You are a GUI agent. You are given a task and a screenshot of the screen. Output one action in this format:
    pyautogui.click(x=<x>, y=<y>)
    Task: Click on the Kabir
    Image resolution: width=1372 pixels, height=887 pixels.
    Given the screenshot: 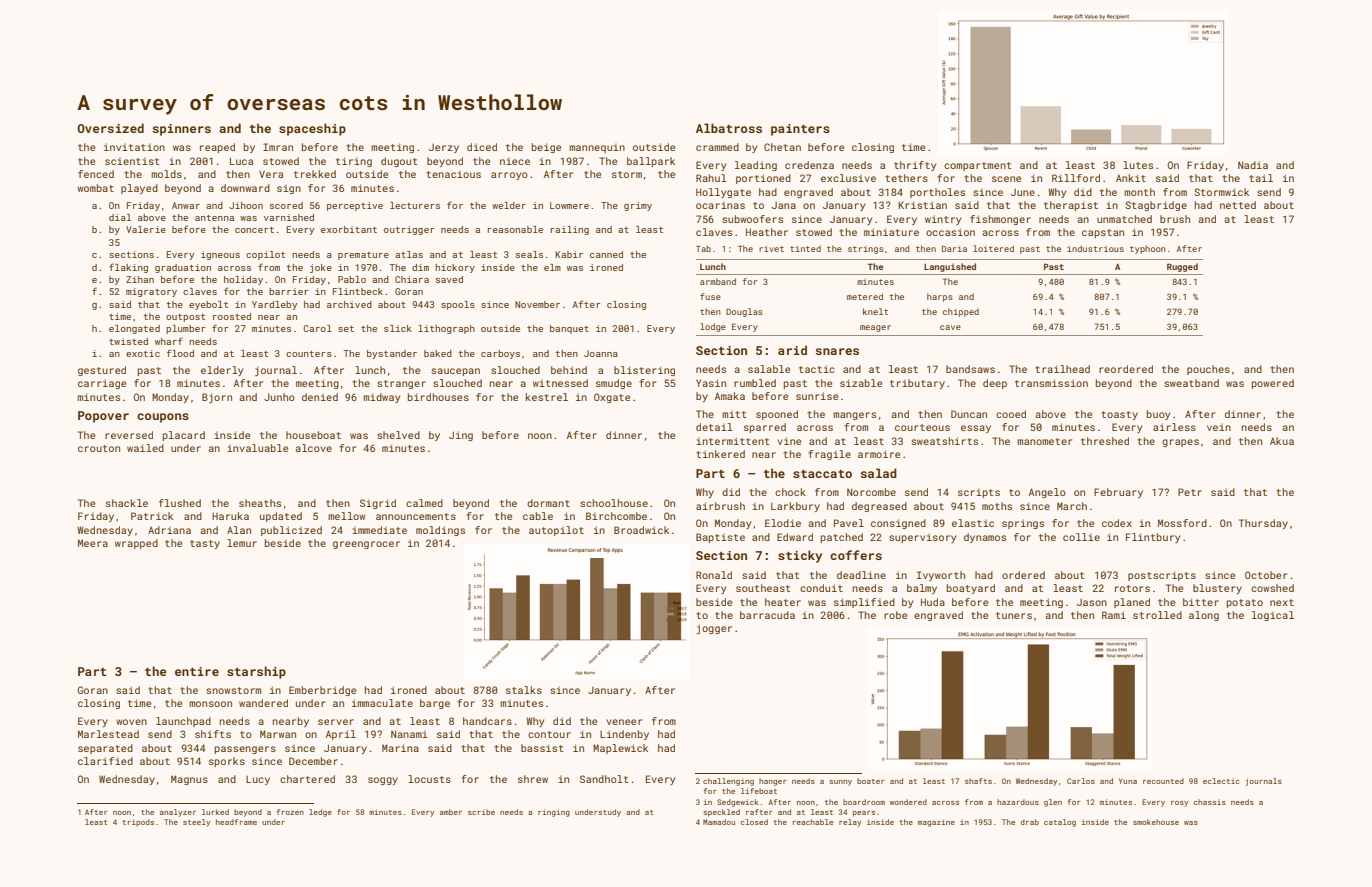 What is the action you would take?
    pyautogui.click(x=569, y=254)
